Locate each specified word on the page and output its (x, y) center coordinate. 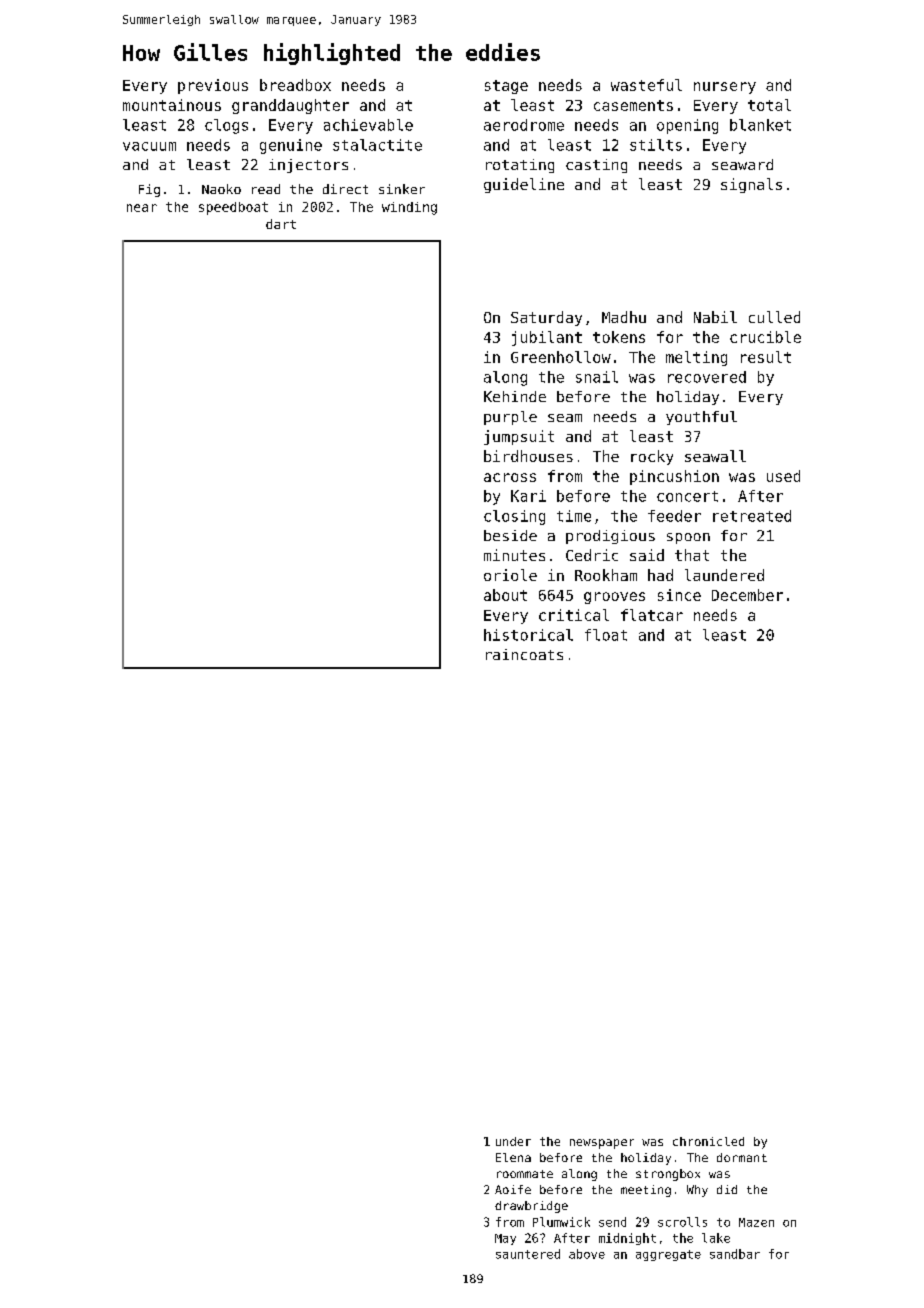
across (510, 477)
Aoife (513, 1189)
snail (597, 377)
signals (751, 185)
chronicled (708, 1141)
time (574, 516)
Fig (149, 190)
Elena (513, 1157)
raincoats (524, 654)
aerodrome (524, 125)
